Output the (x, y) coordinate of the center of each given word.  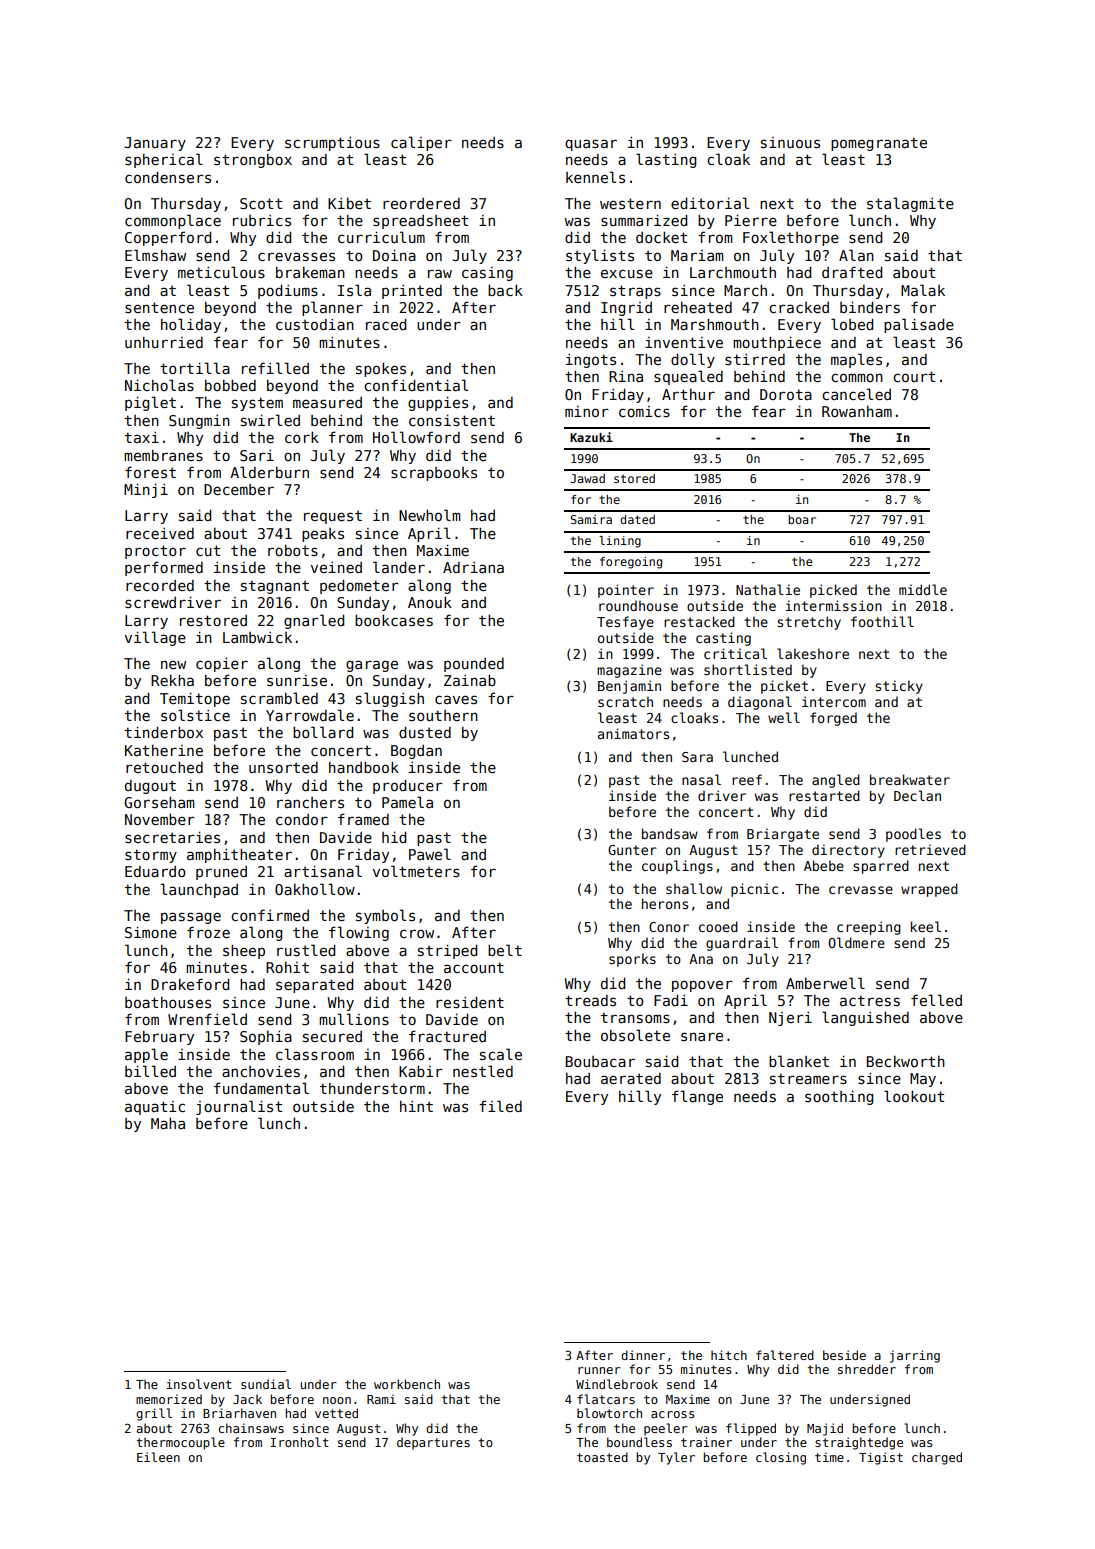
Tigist (881, 1458)
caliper (421, 143)
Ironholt (300, 1442)
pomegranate (879, 144)
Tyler (676, 1458)
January (155, 144)
